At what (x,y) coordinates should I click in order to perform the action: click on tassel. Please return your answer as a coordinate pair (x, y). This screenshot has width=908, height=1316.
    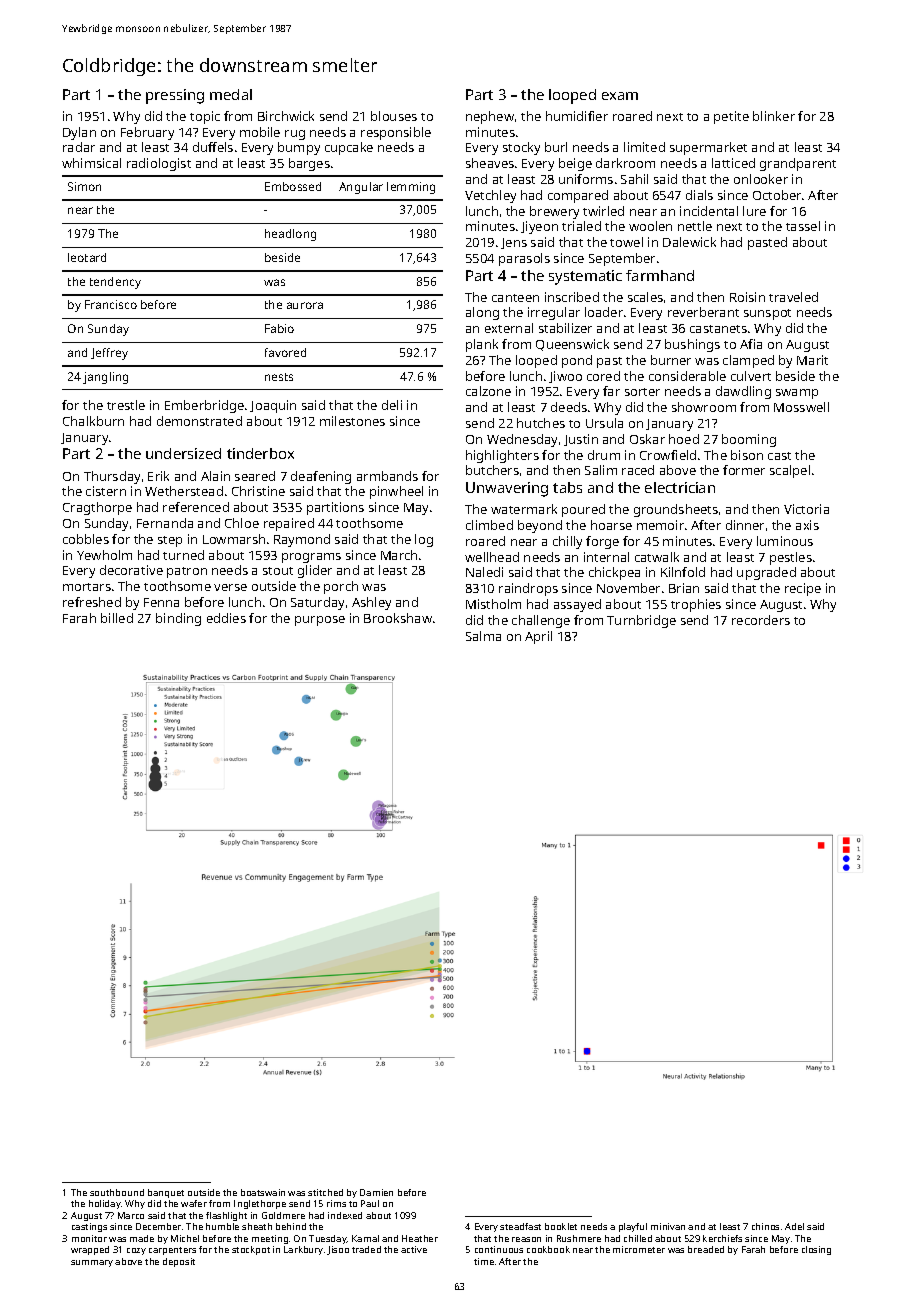
    Looking at the image, I should click on (803, 226).
